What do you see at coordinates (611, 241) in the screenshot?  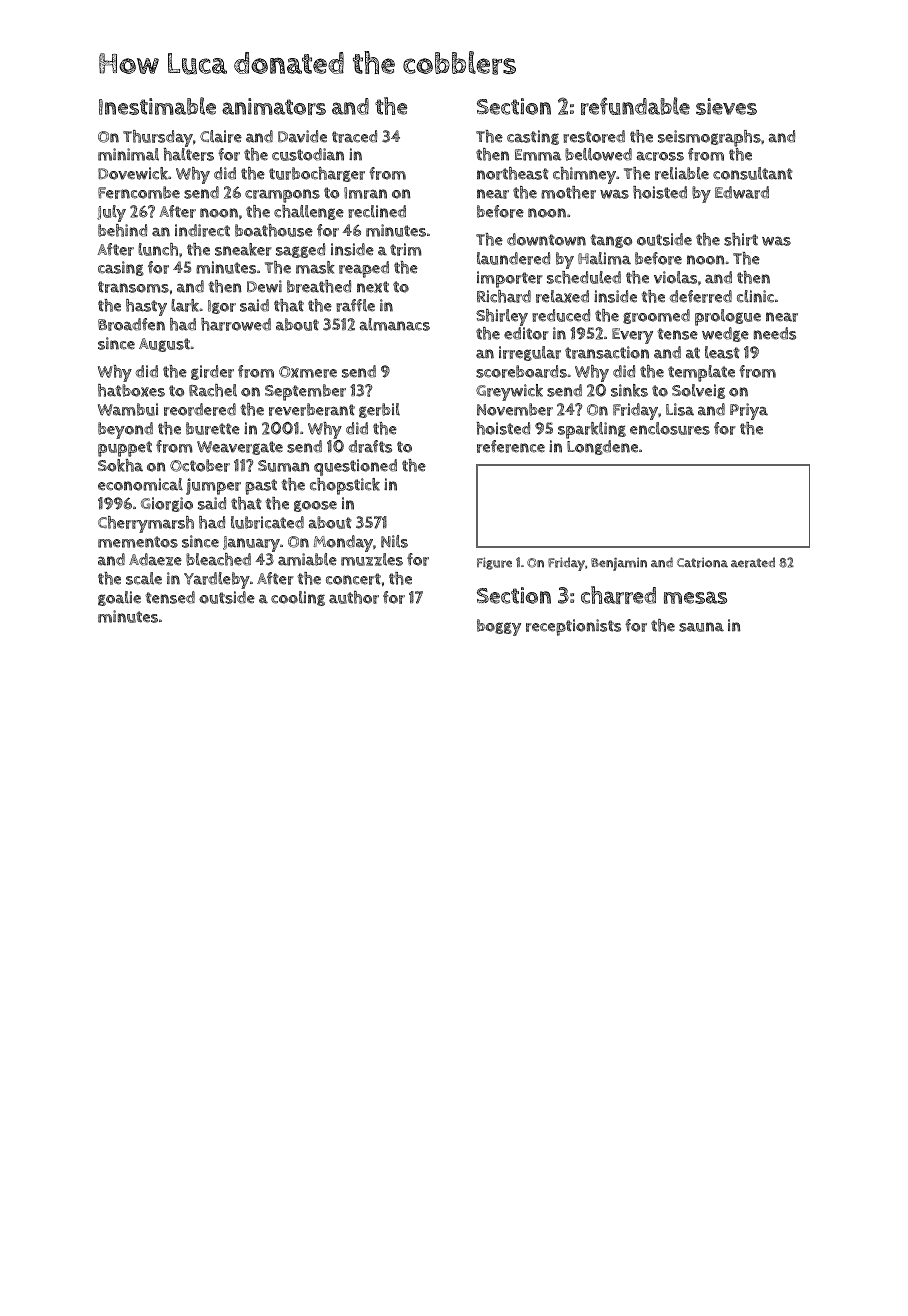 I see `tango` at bounding box center [611, 241].
